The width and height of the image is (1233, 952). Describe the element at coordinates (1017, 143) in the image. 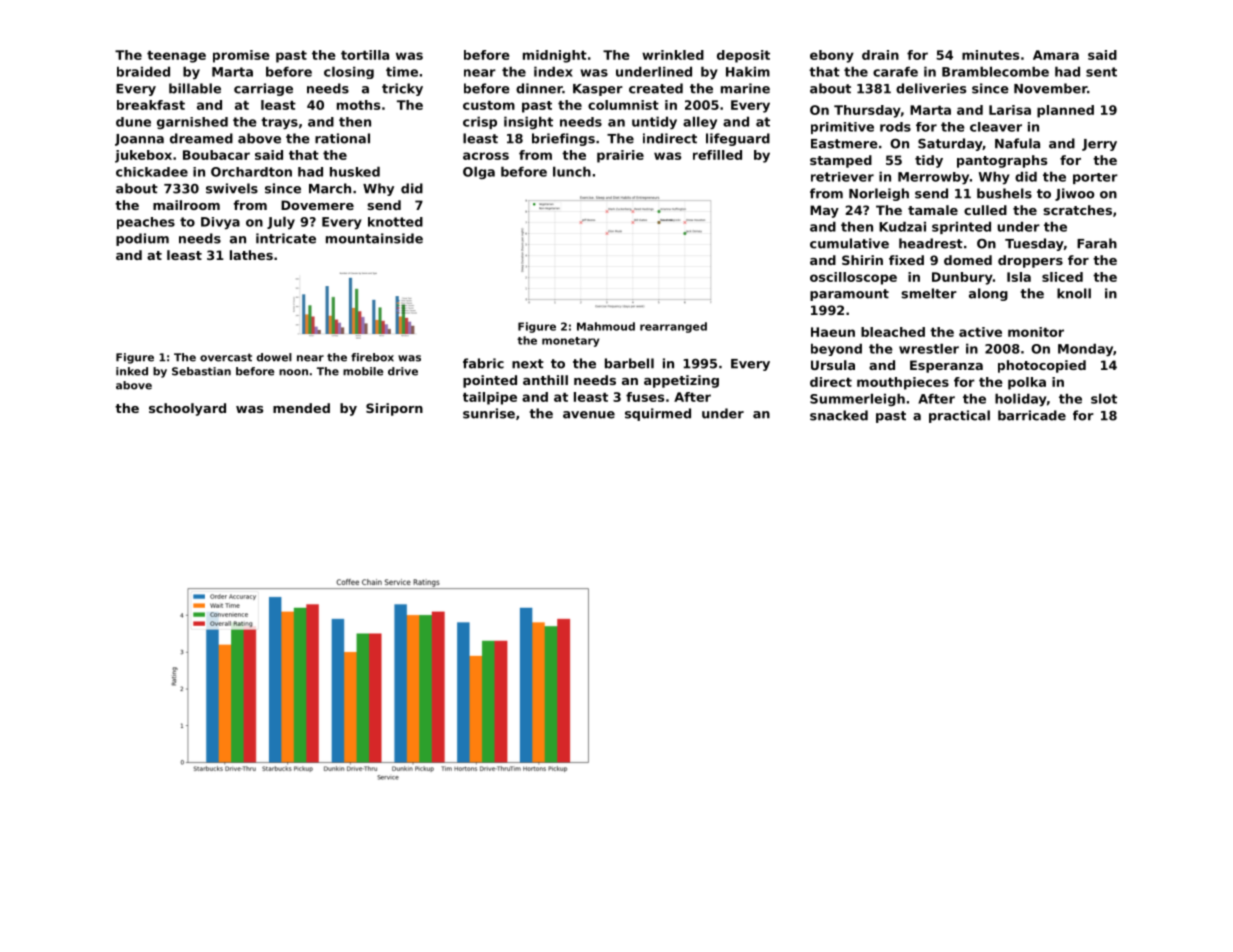

I see `Nafula` at that location.
